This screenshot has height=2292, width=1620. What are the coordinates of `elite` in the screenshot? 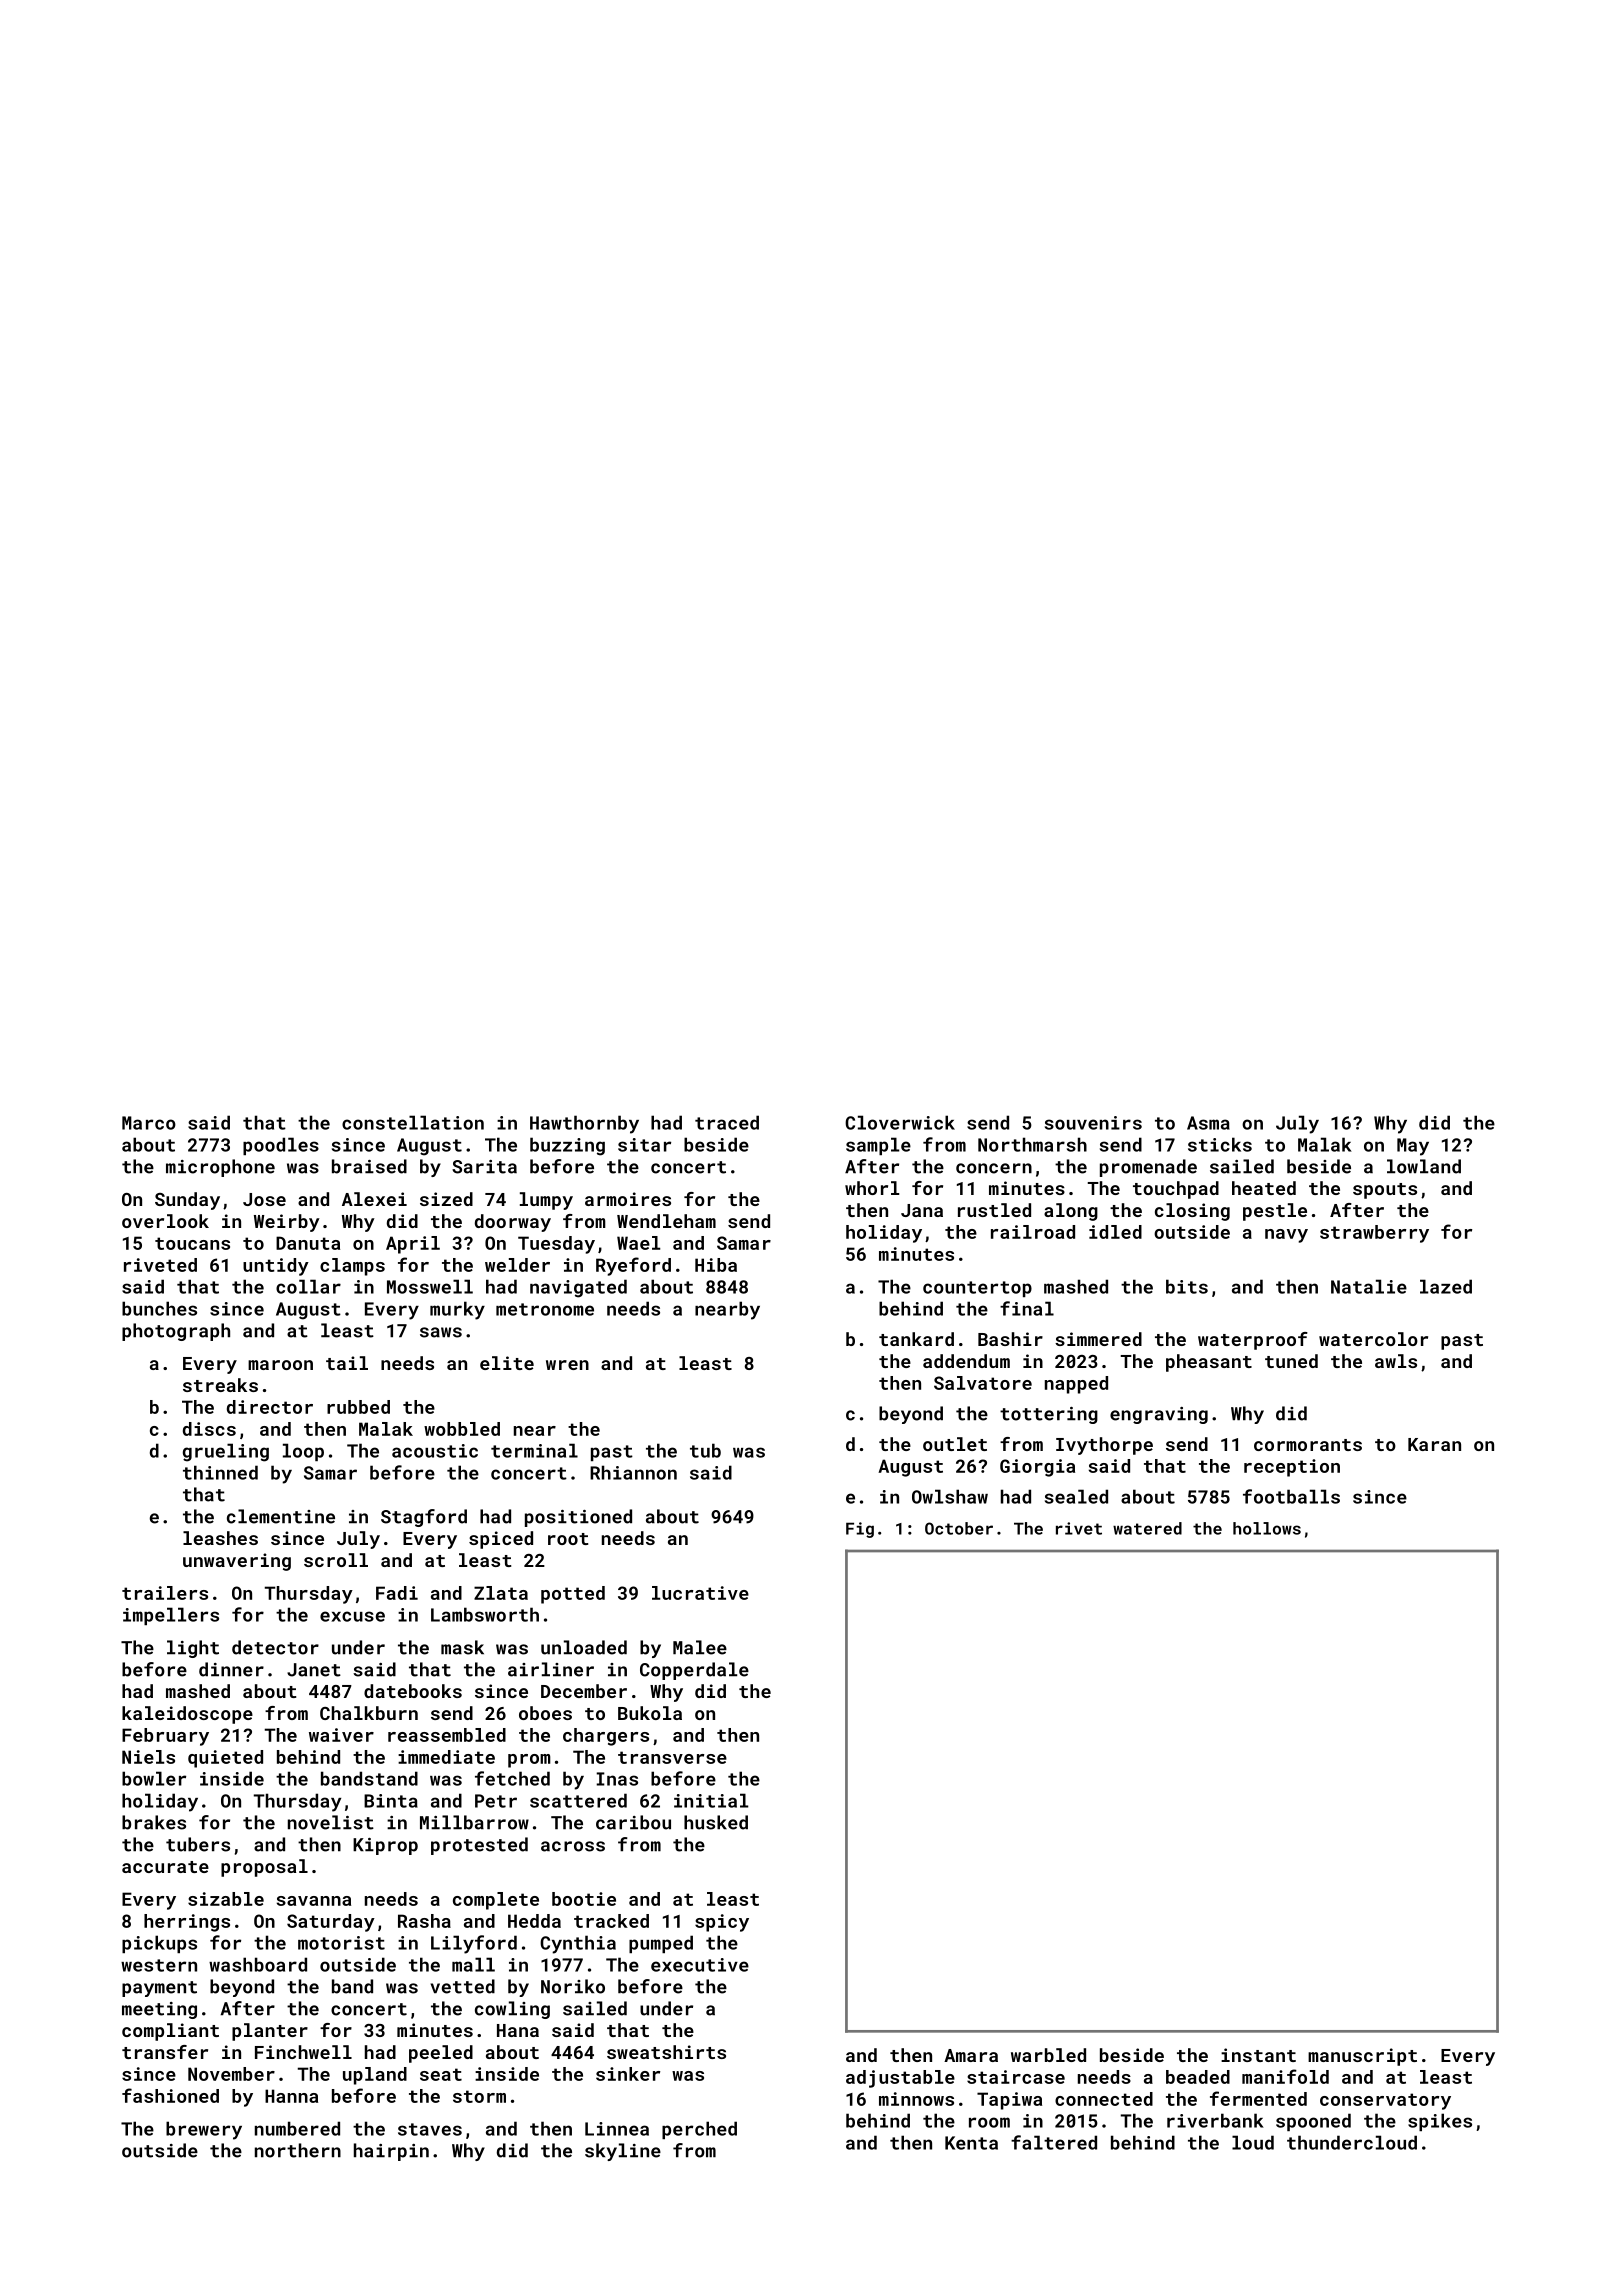 It's located at (507, 1363).
